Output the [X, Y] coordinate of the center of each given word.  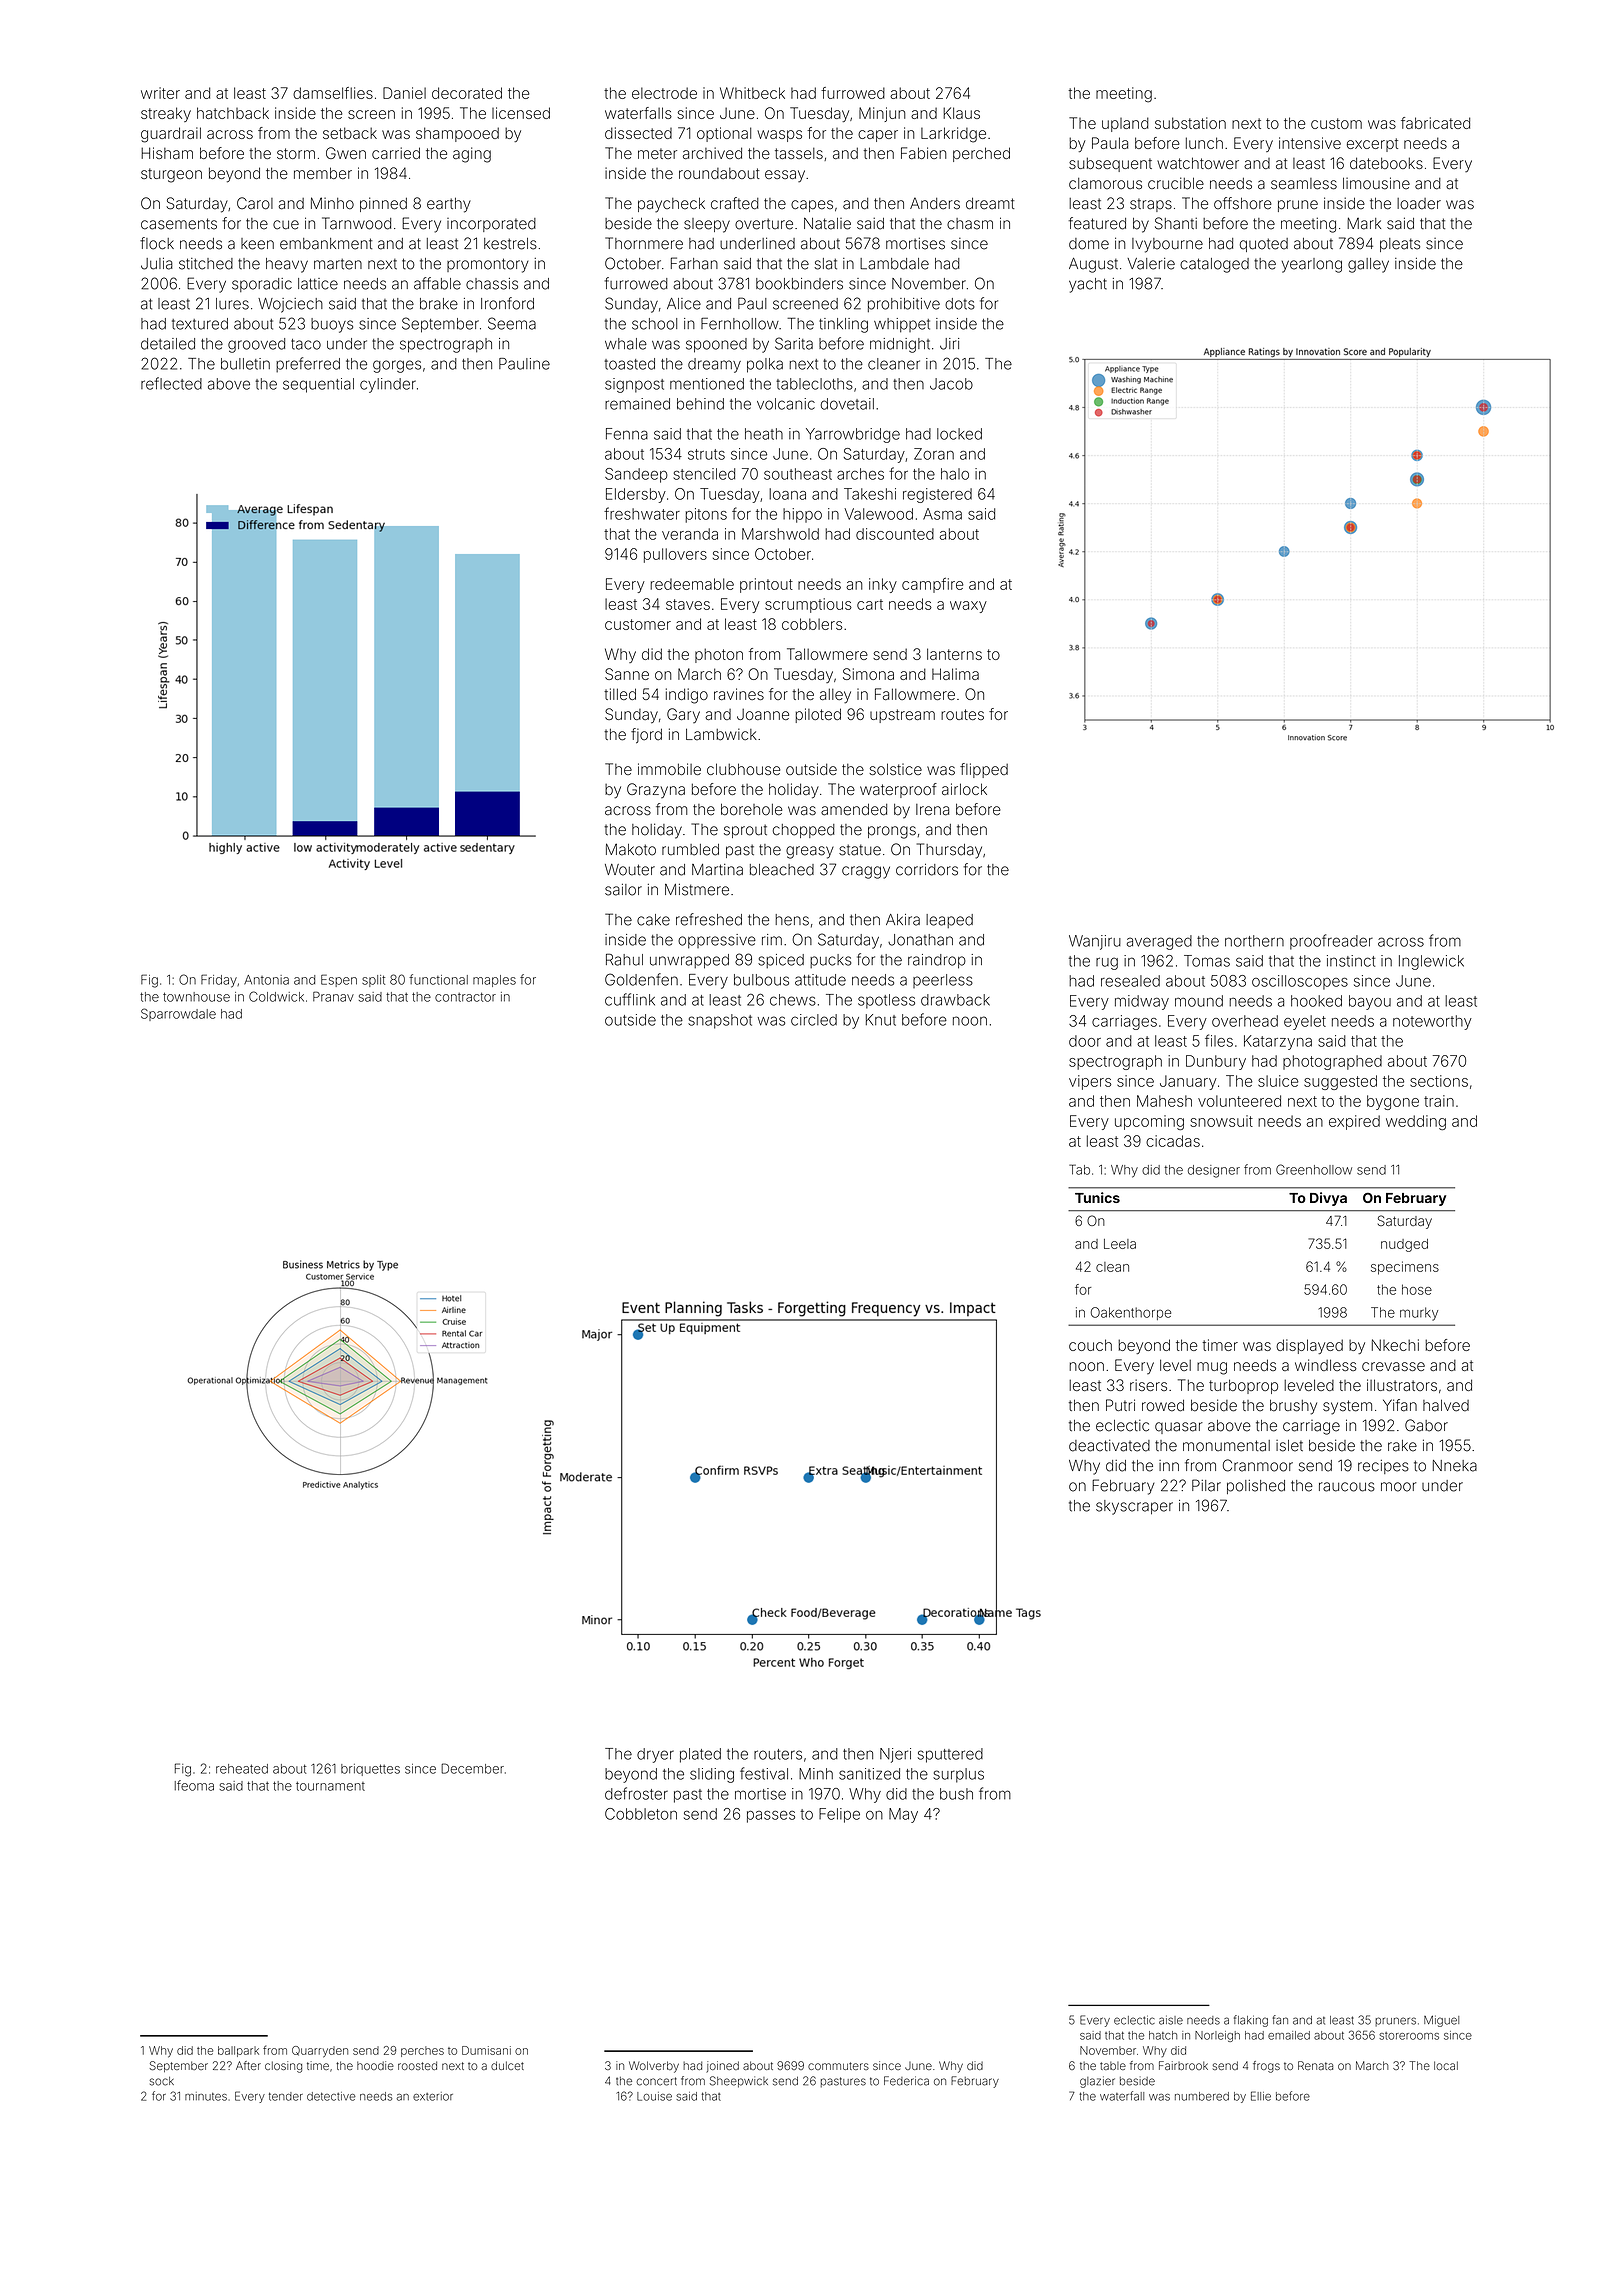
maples [494, 981]
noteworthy [1432, 1022]
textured [200, 324]
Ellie [1261, 2096]
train [1439, 1101]
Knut [881, 1020]
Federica [906, 2081]
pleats [1400, 245]
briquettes [370, 1770]
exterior [433, 2096]
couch [1090, 1345]
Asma [942, 514]
